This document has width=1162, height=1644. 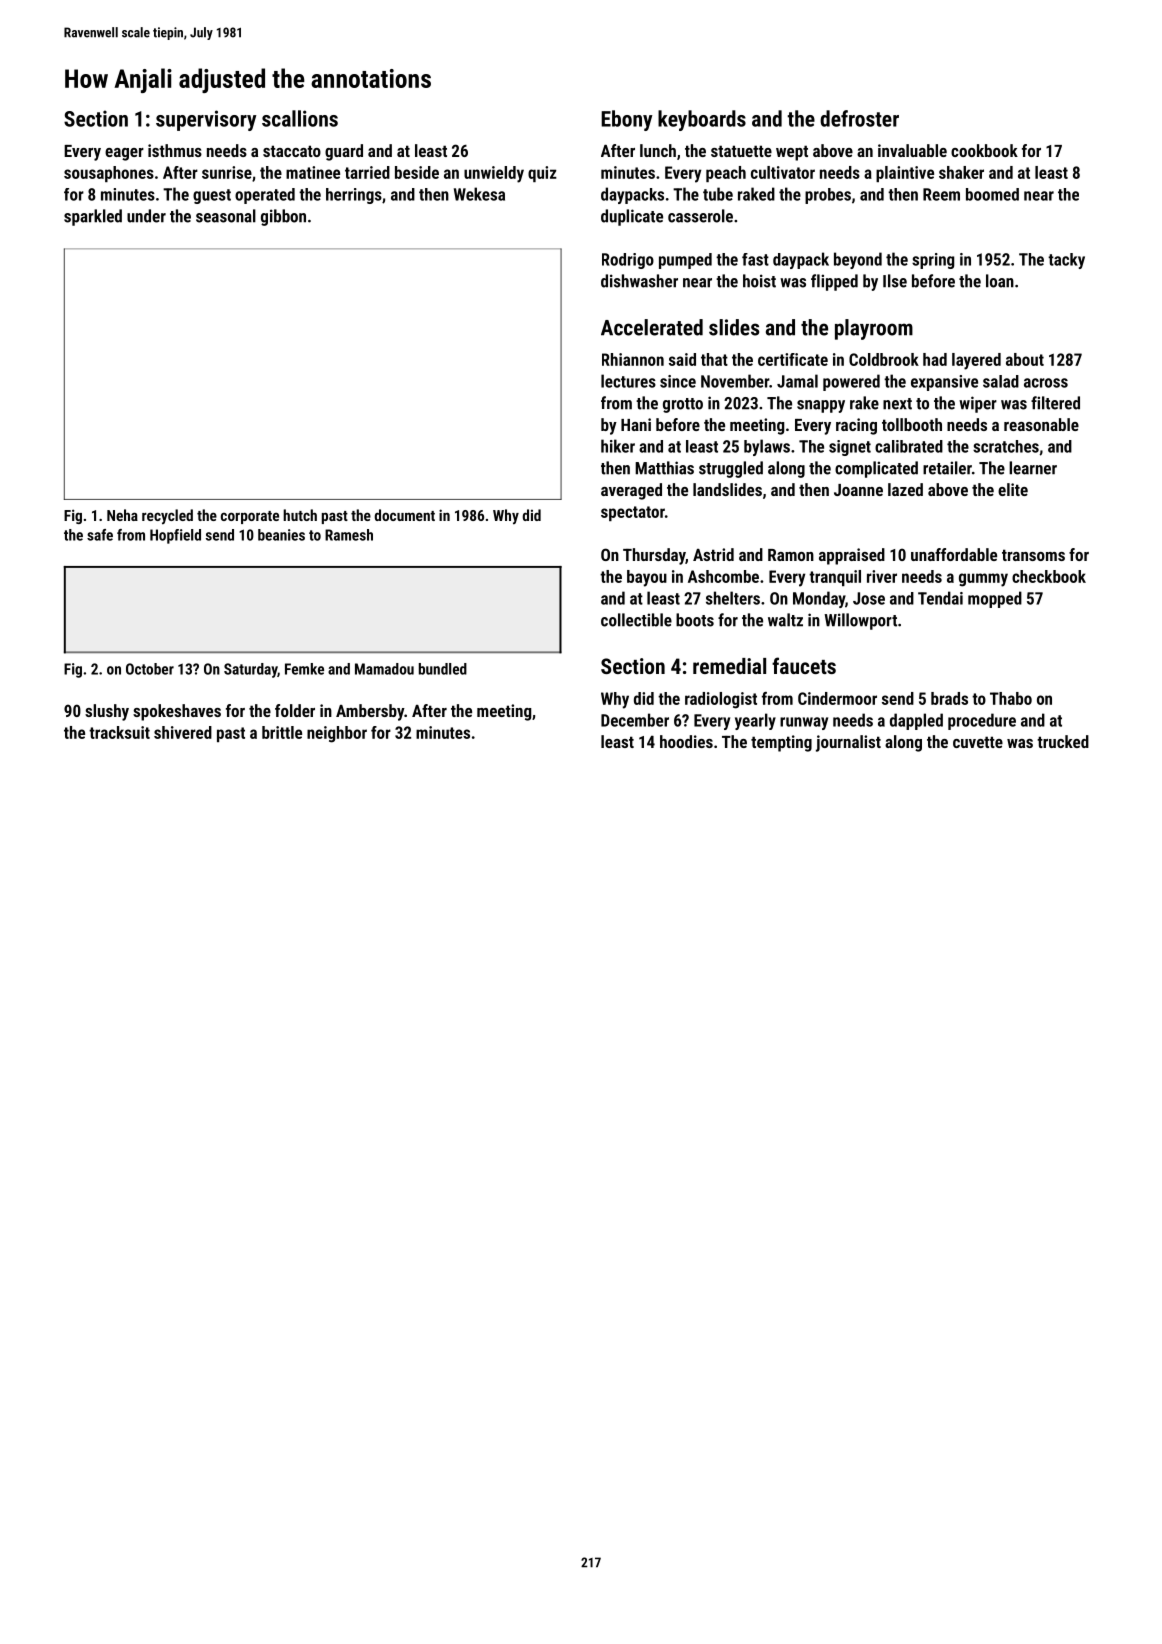 I want to click on Ebony, so click(x=626, y=120).
